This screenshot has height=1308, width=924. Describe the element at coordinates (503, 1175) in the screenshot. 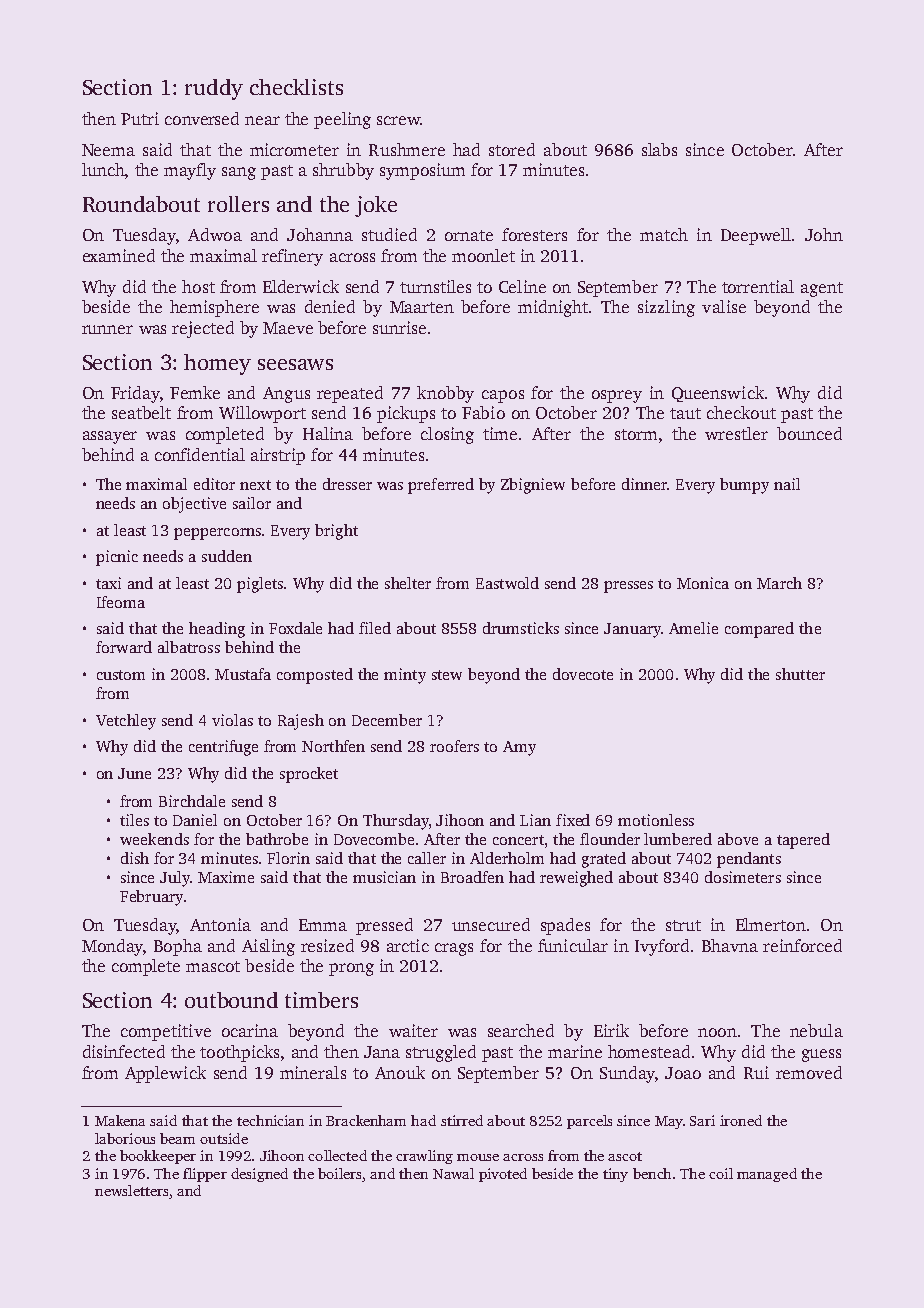

I see `pivoted` at that location.
